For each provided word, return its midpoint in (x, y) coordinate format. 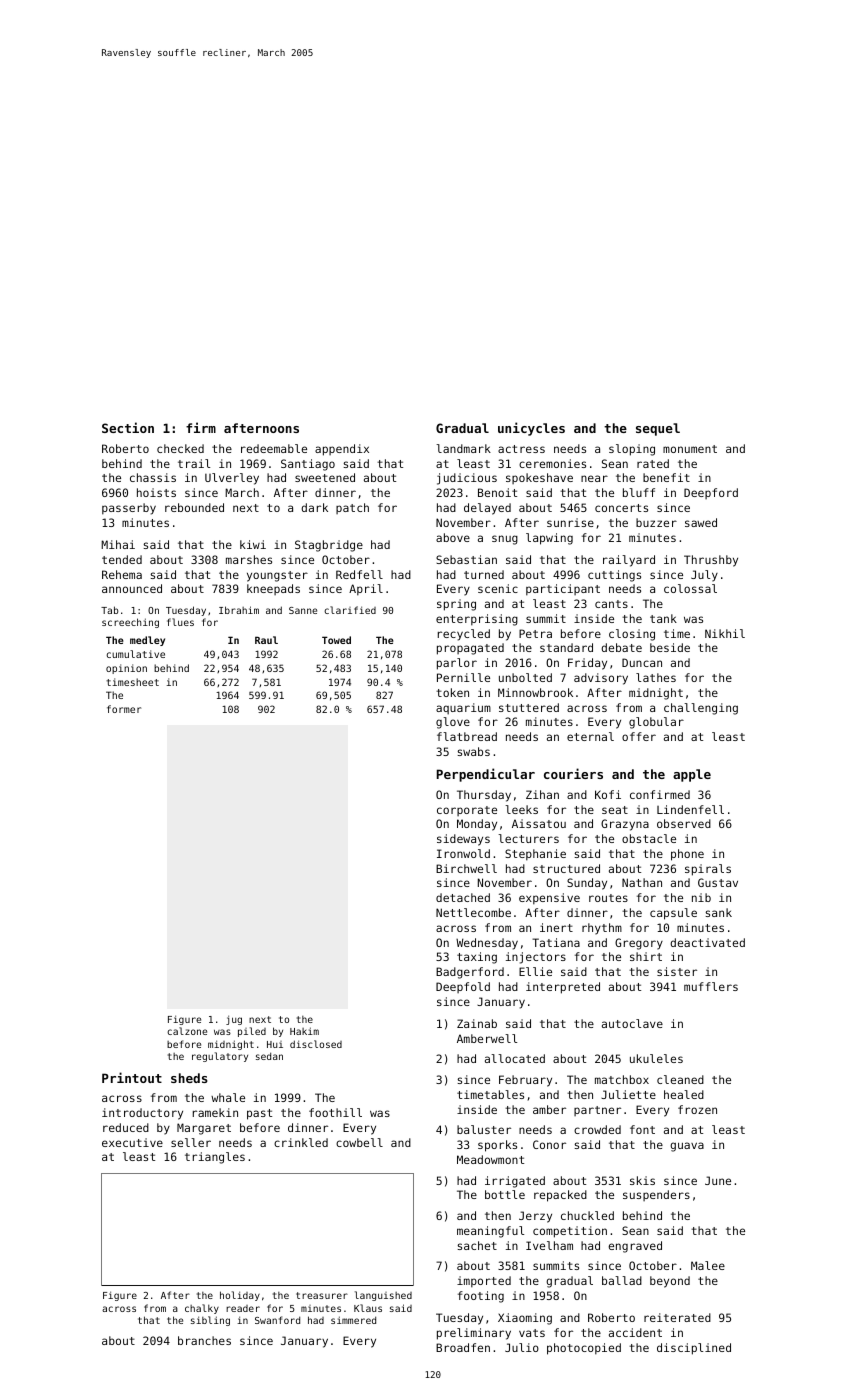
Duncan (642, 662)
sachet (477, 1245)
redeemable (274, 448)
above (453, 537)
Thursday (484, 796)
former (124, 709)
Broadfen (463, 1347)
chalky (202, 1309)
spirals (708, 870)
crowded (597, 1129)
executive (132, 1142)
